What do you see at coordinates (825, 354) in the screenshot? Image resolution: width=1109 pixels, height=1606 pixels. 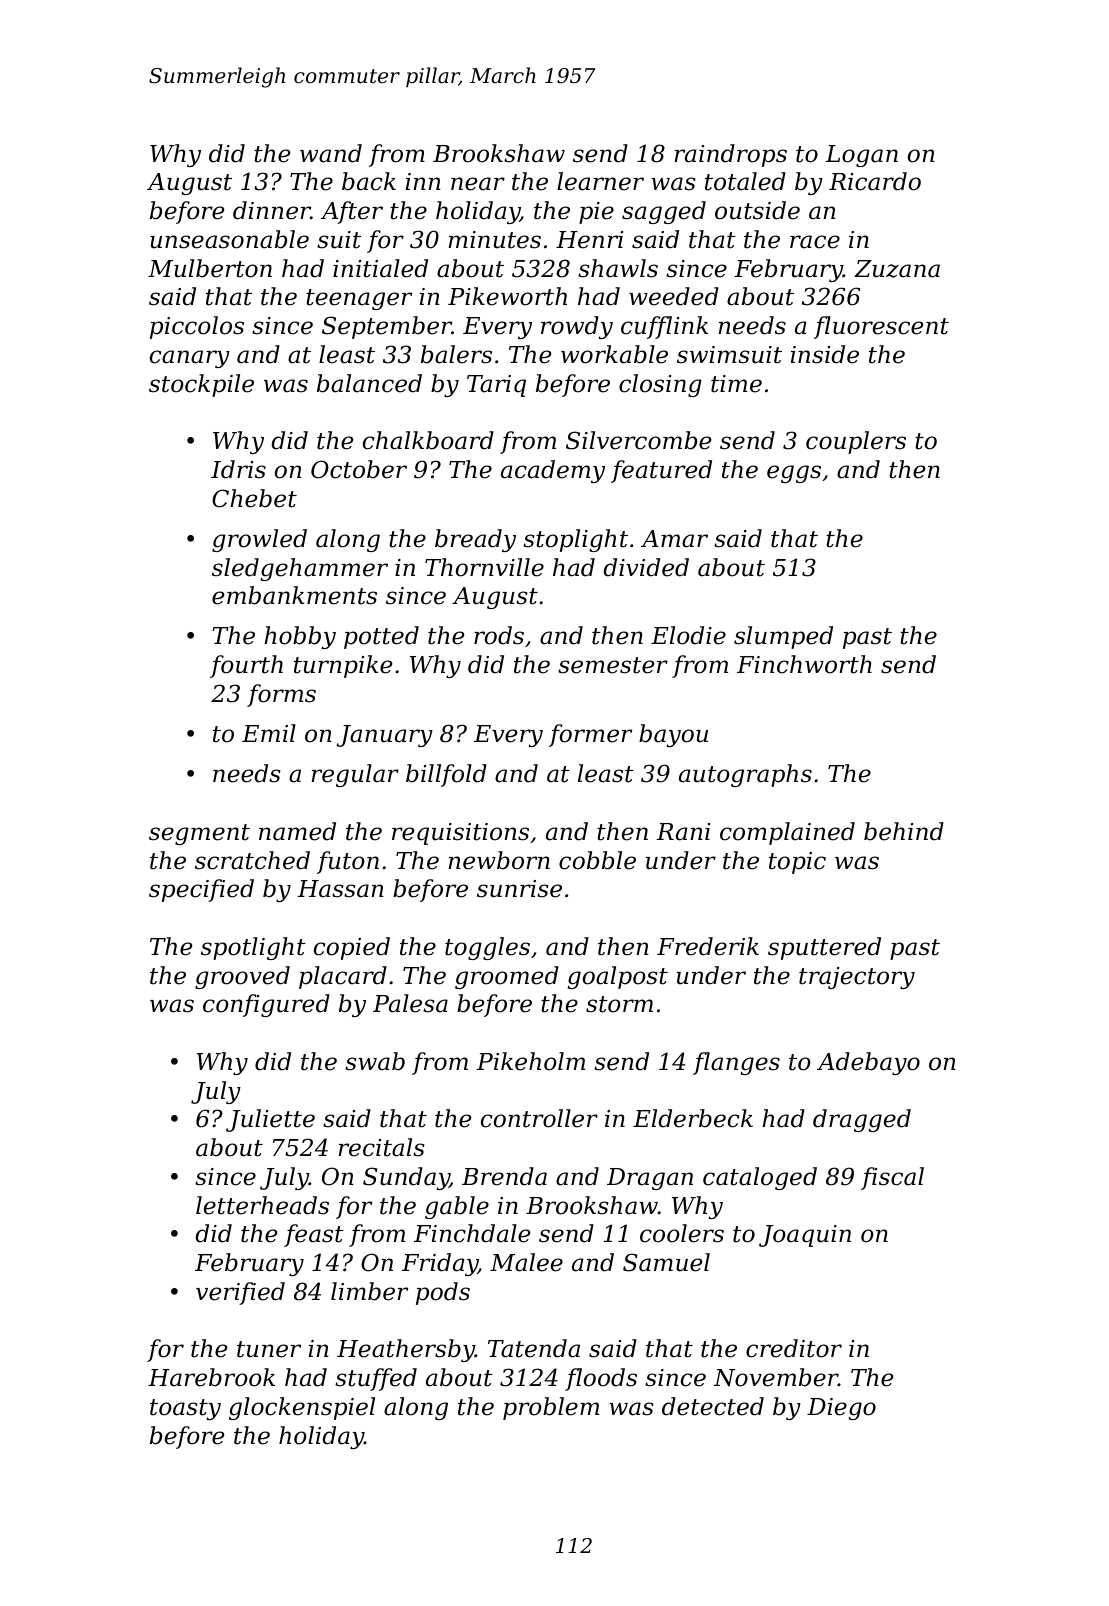 I see `inside` at bounding box center [825, 354].
